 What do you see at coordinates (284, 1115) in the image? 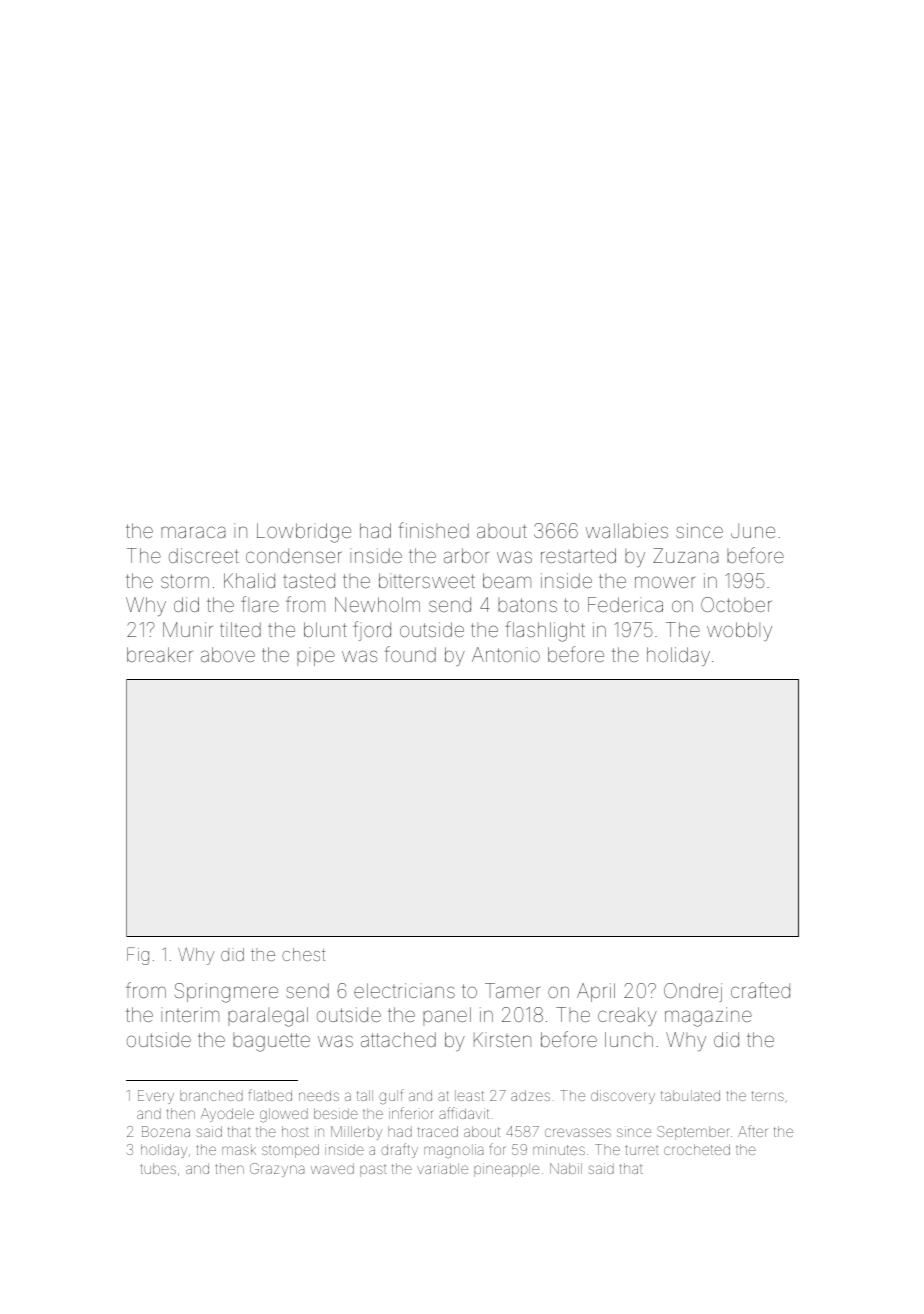
I see `glowed` at bounding box center [284, 1115].
